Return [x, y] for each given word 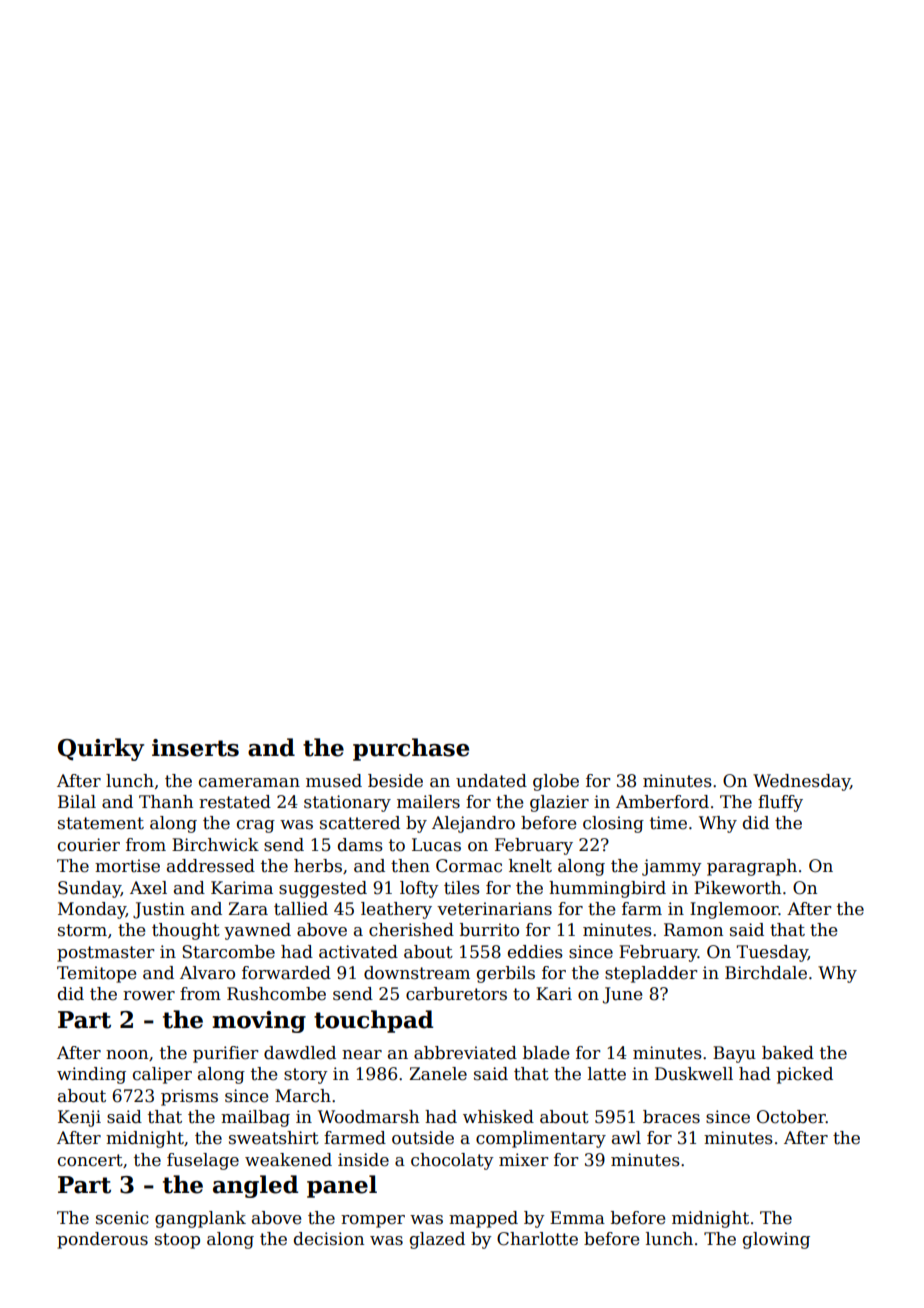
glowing [776, 1240]
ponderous [102, 1240]
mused [334, 781]
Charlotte [537, 1239]
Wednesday [801, 782]
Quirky [101, 749]
